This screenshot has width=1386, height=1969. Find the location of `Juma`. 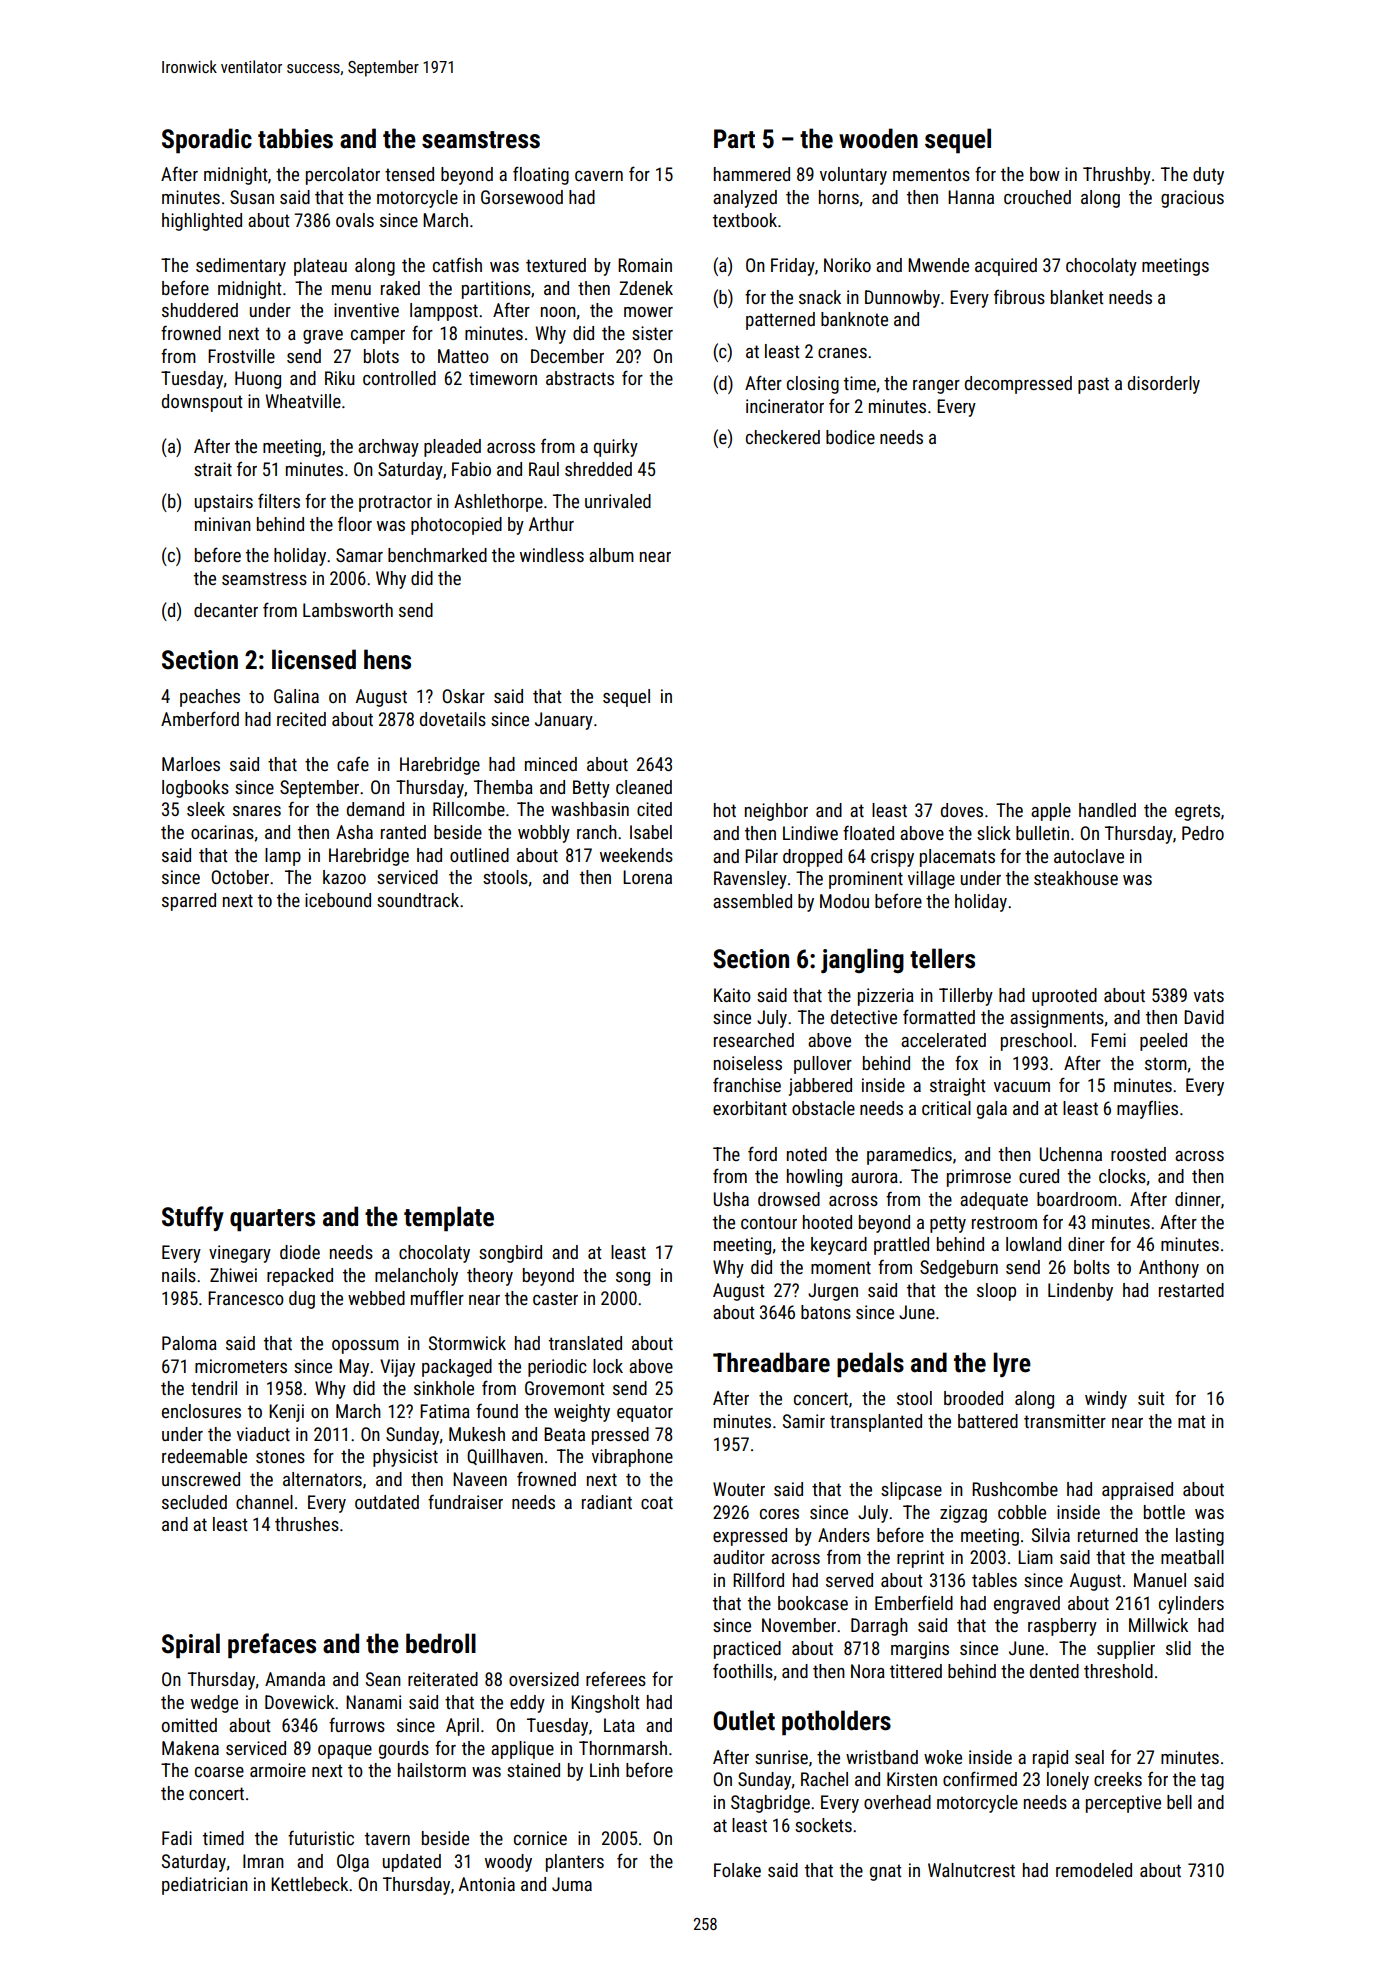

Juma is located at coordinates (572, 1884).
